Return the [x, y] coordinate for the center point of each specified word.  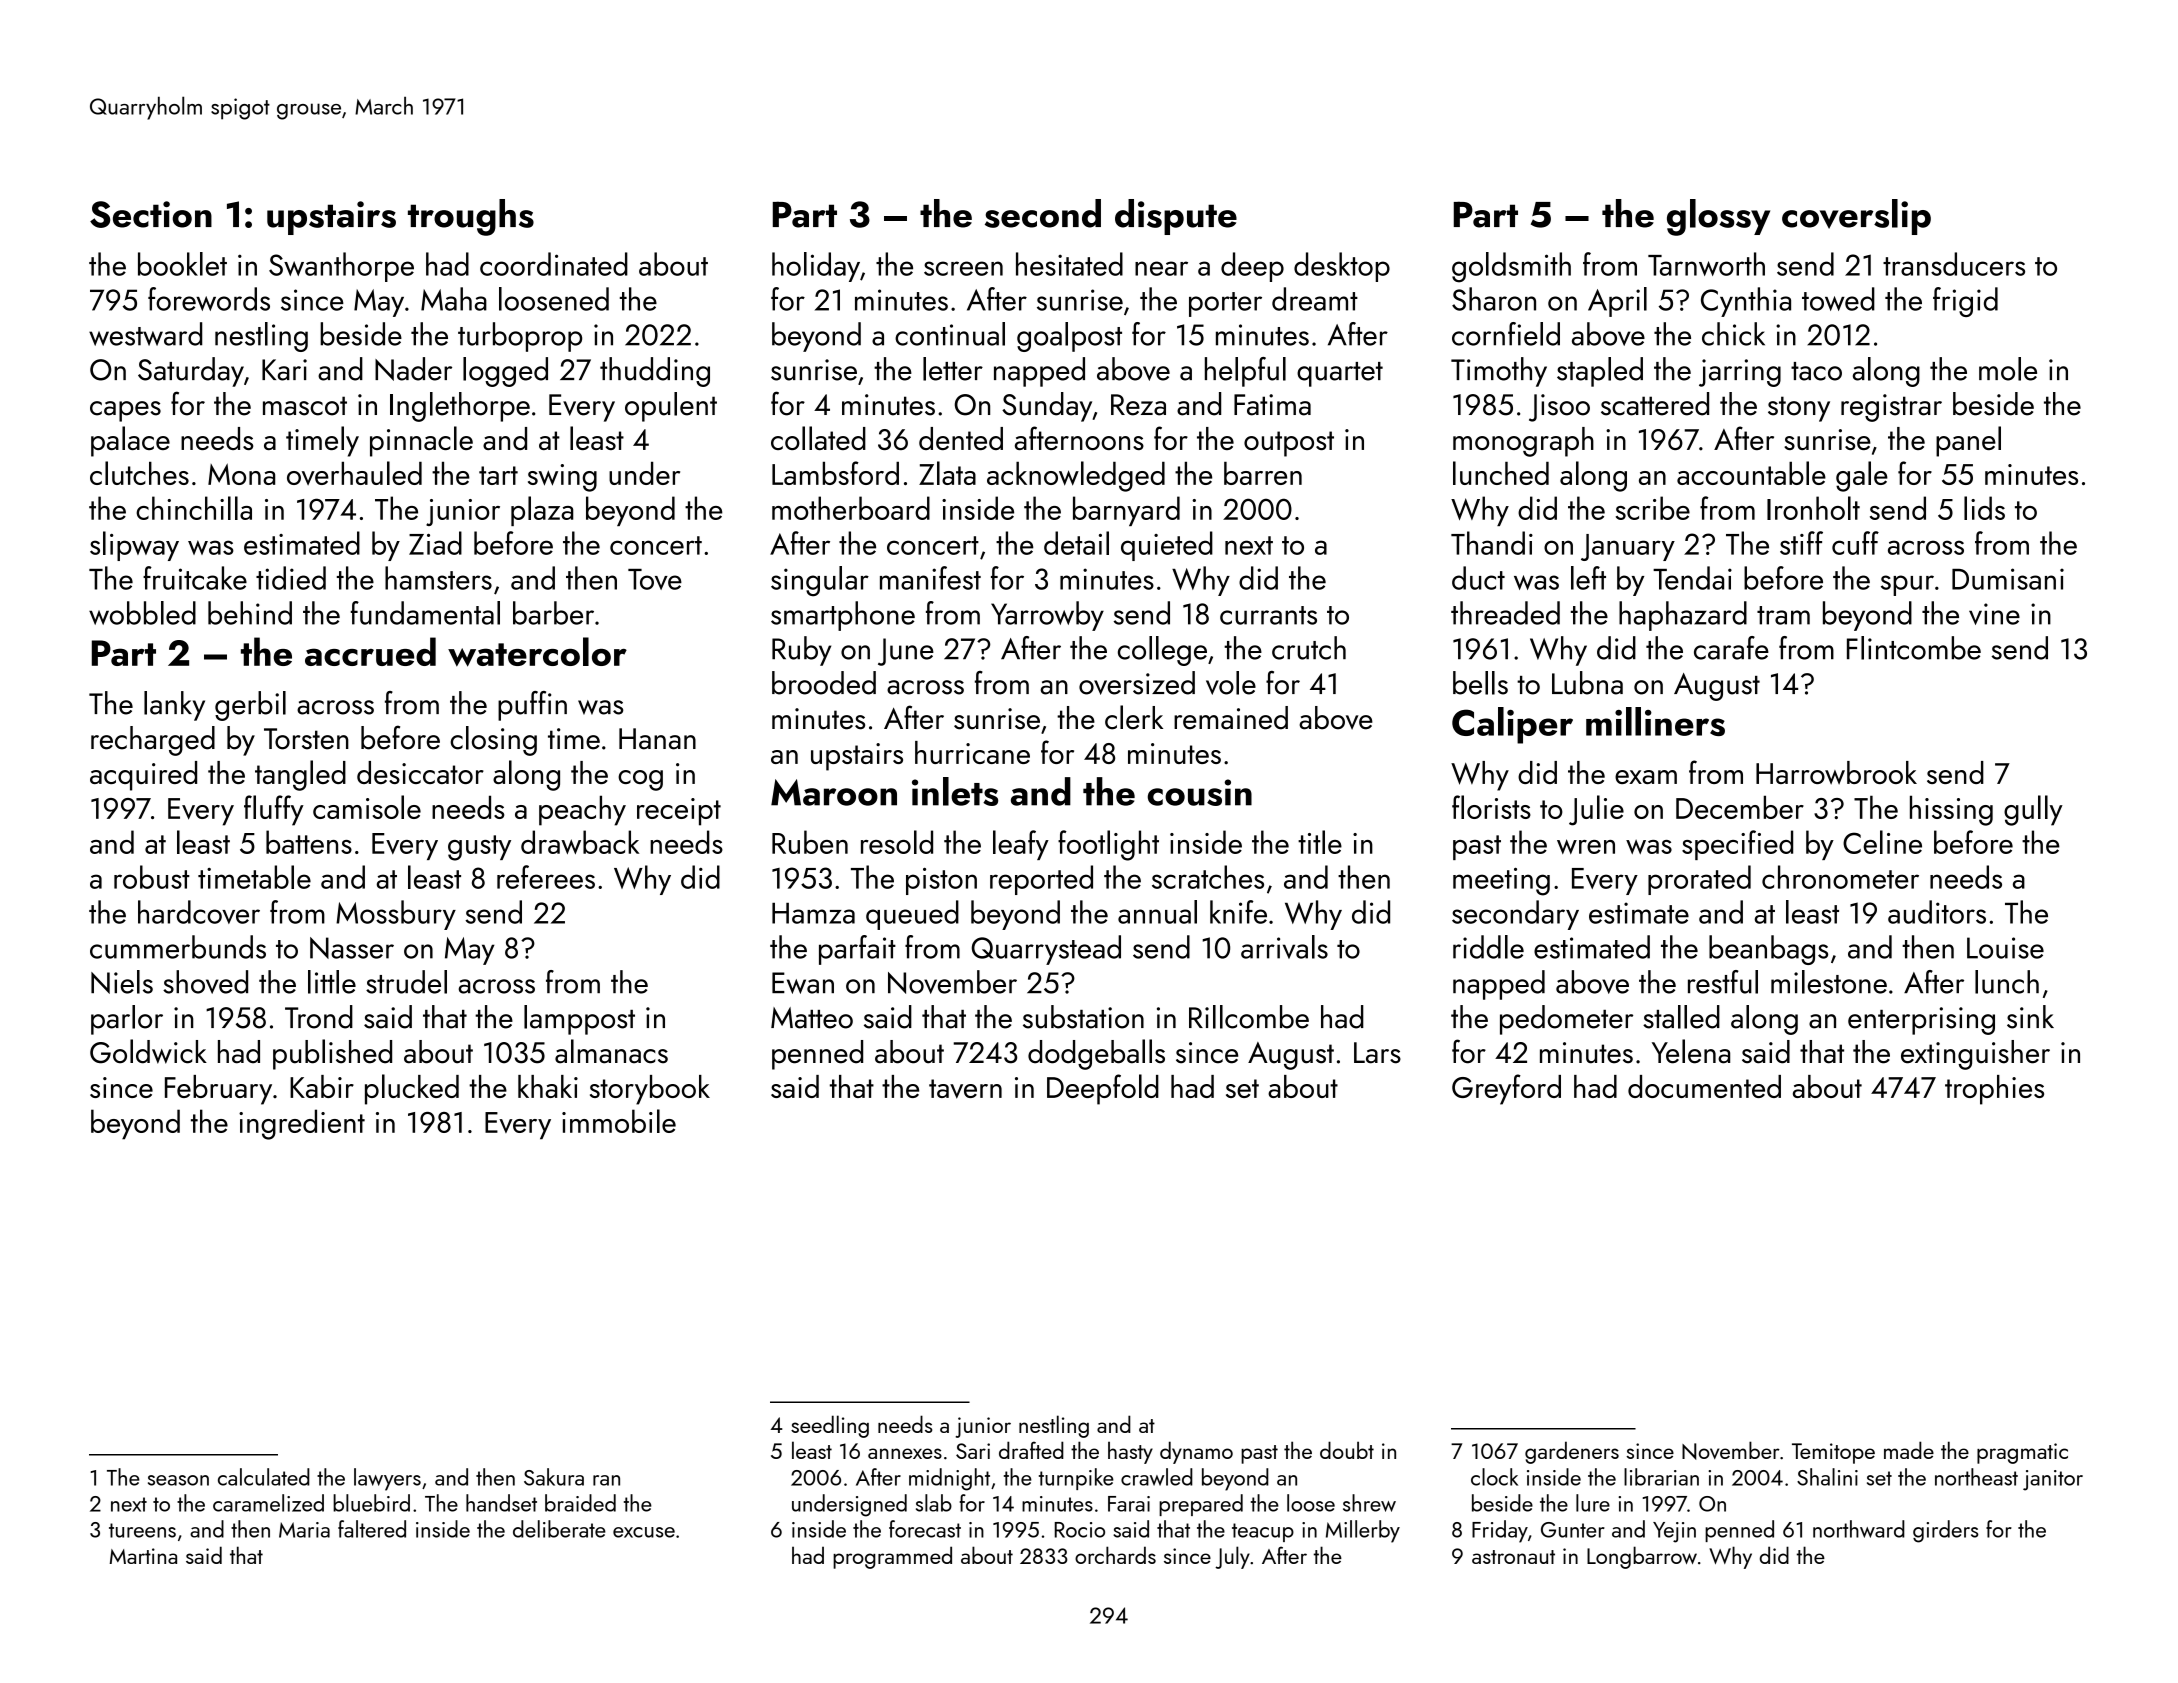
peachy [582, 810]
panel [1968, 441]
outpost [1289, 444]
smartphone [843, 616]
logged [505, 372]
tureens [142, 1530]
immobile [619, 1121]
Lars [1377, 1053]
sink [2030, 1017]
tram [1783, 615]
